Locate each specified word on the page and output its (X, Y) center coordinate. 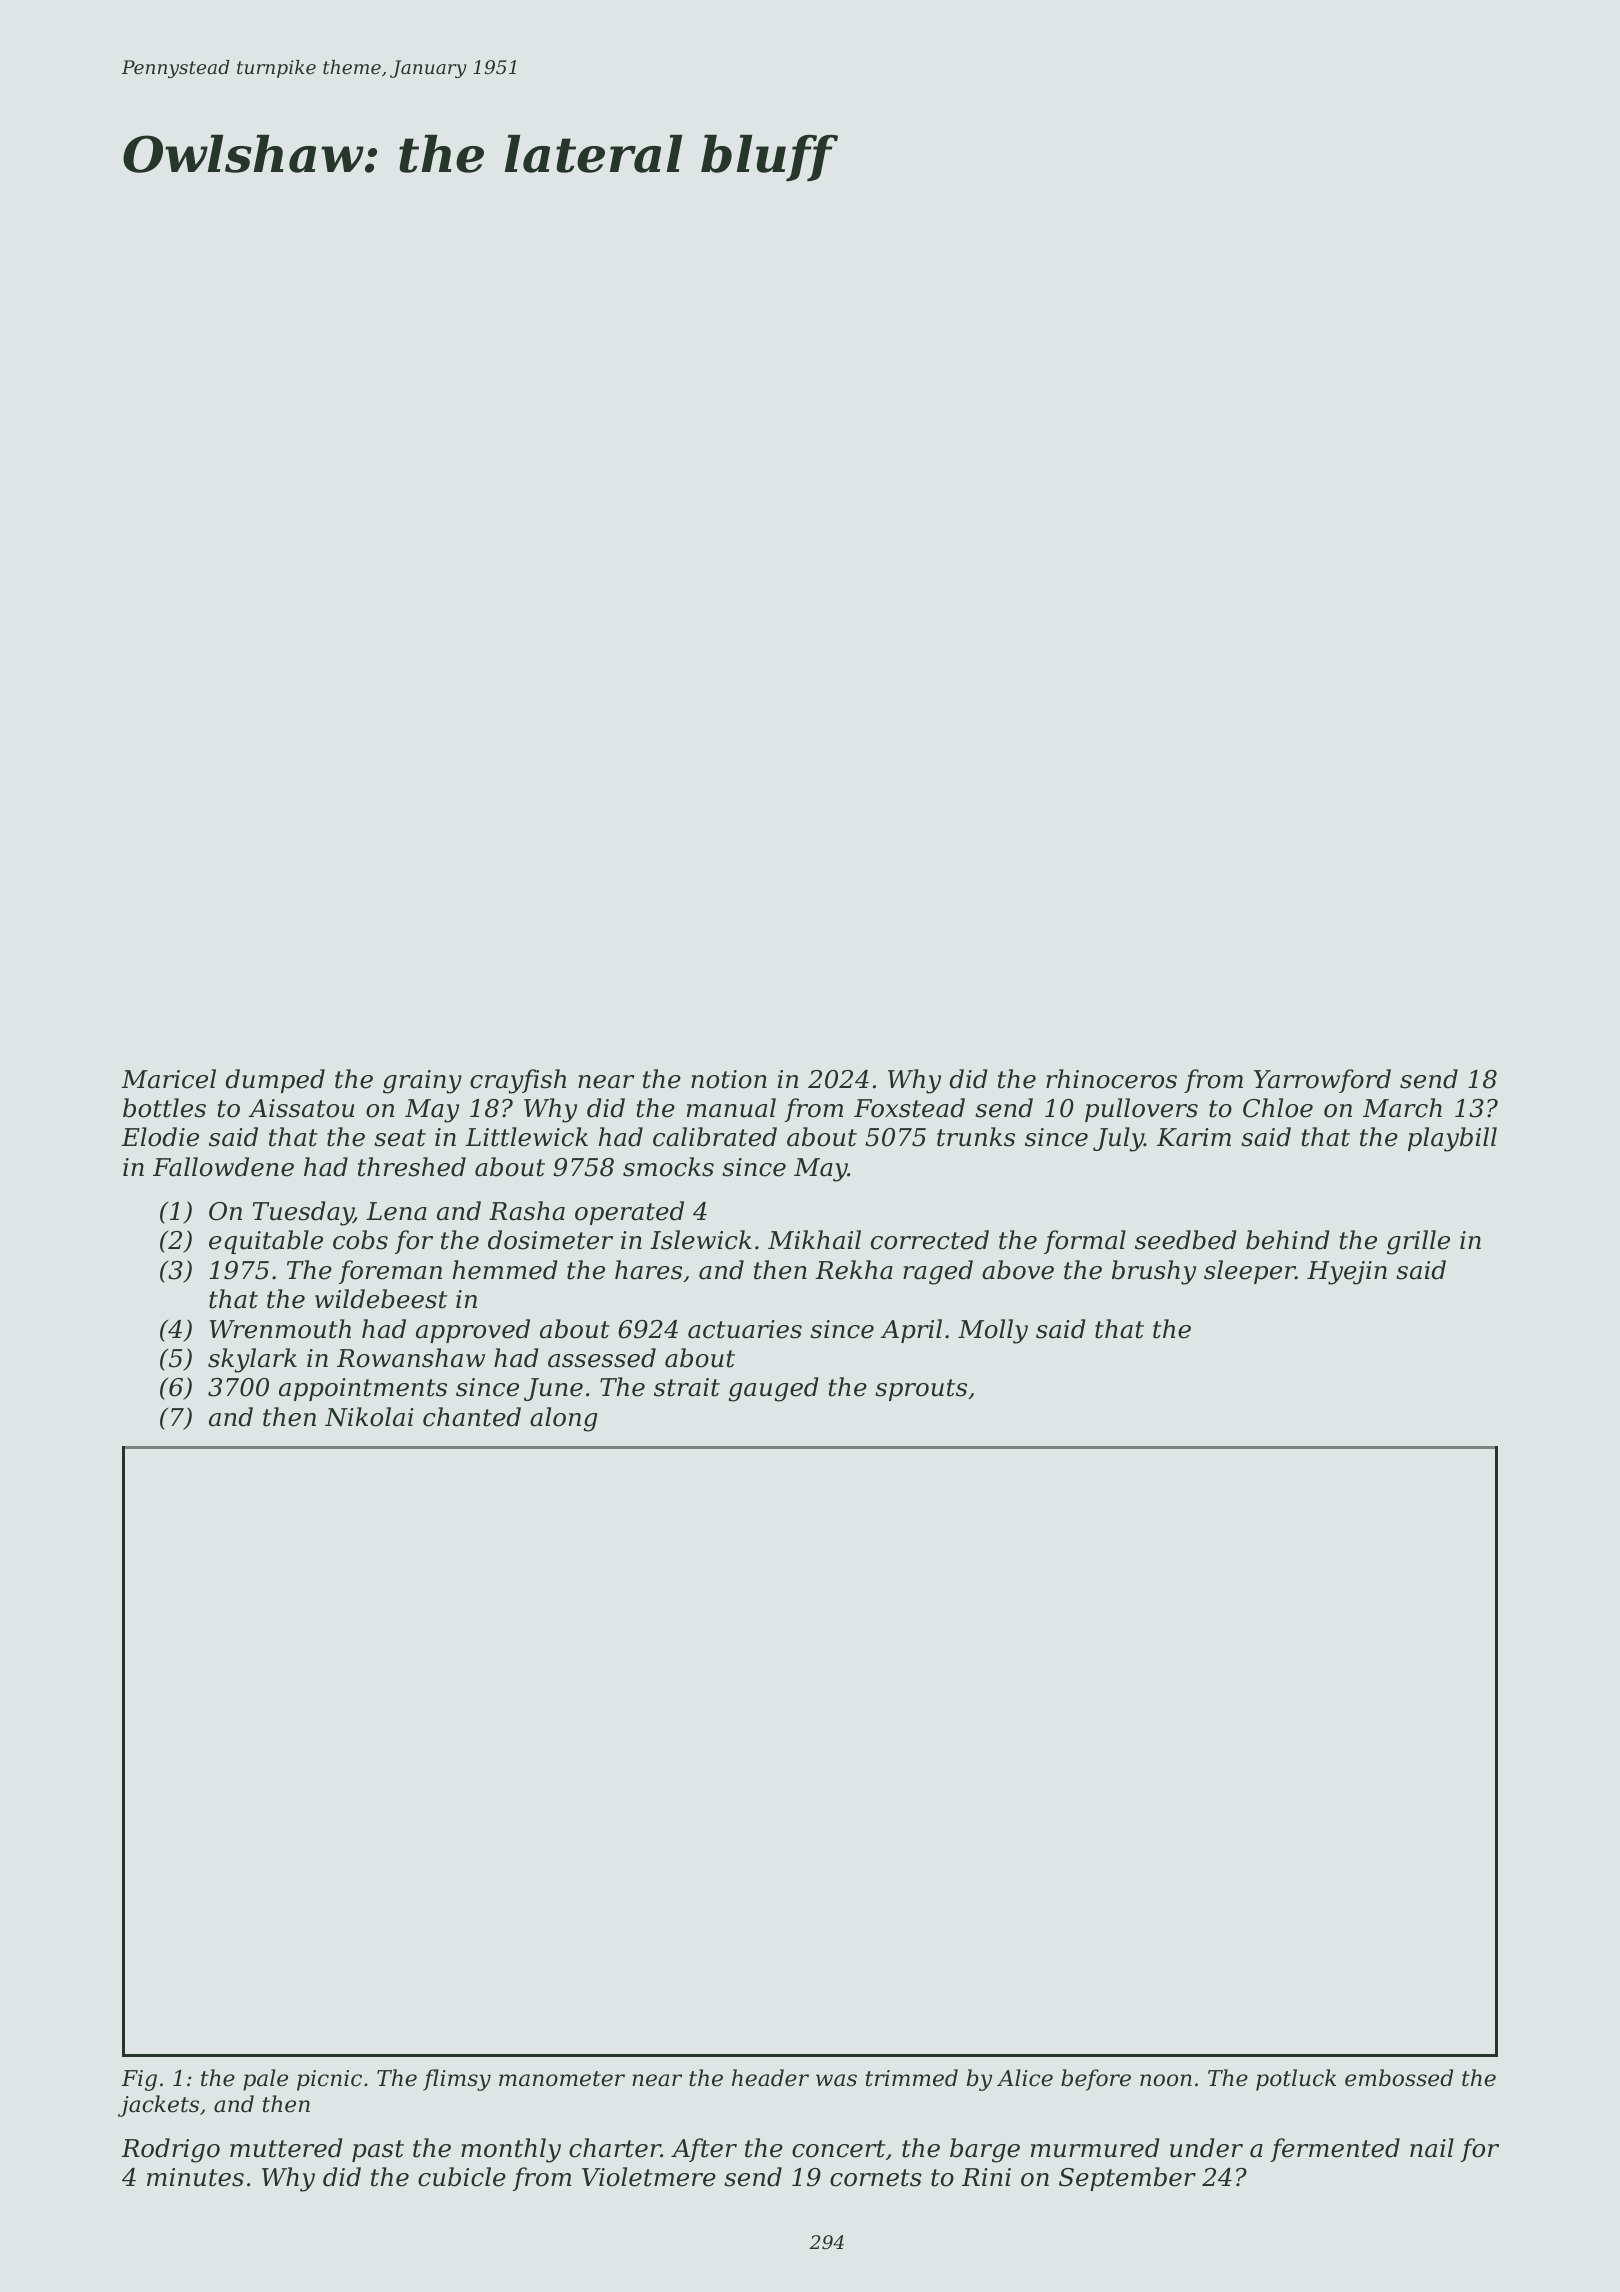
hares (648, 1270)
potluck (1296, 2080)
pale (265, 2080)
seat (400, 1138)
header (770, 2078)
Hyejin (1347, 1273)
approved (473, 1331)
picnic (329, 2080)
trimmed (912, 2078)
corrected (930, 1240)
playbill (1452, 1139)
